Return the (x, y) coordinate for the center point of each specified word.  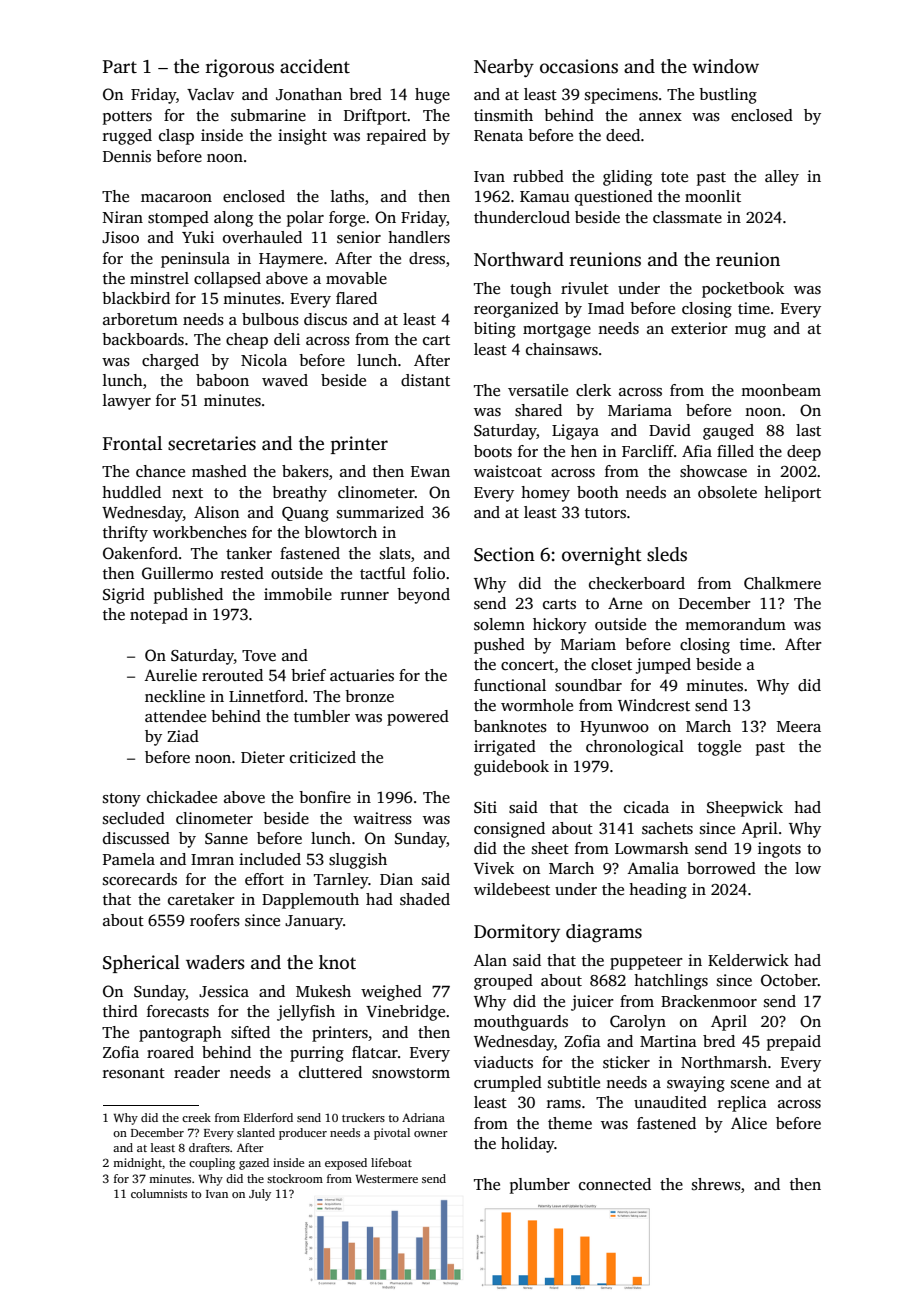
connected (615, 1184)
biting (495, 330)
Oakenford (140, 553)
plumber (540, 1186)
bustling (728, 96)
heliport (792, 494)
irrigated (505, 748)
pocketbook (743, 290)
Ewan (430, 471)
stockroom (295, 1178)
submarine (268, 115)
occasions (579, 66)
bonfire (325, 797)
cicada (646, 807)
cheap (247, 341)
